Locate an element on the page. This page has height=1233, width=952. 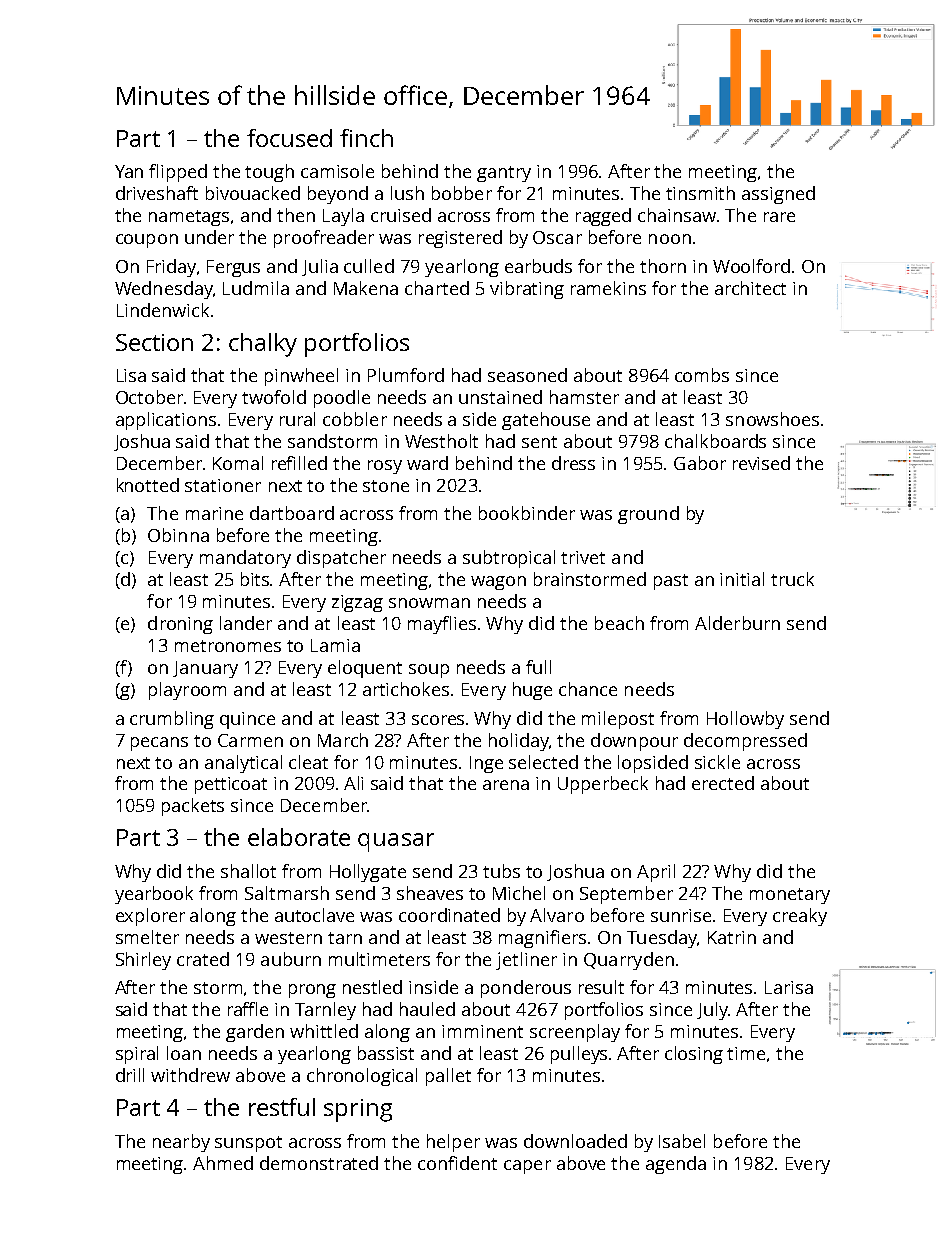
Alvaro is located at coordinates (557, 915).
